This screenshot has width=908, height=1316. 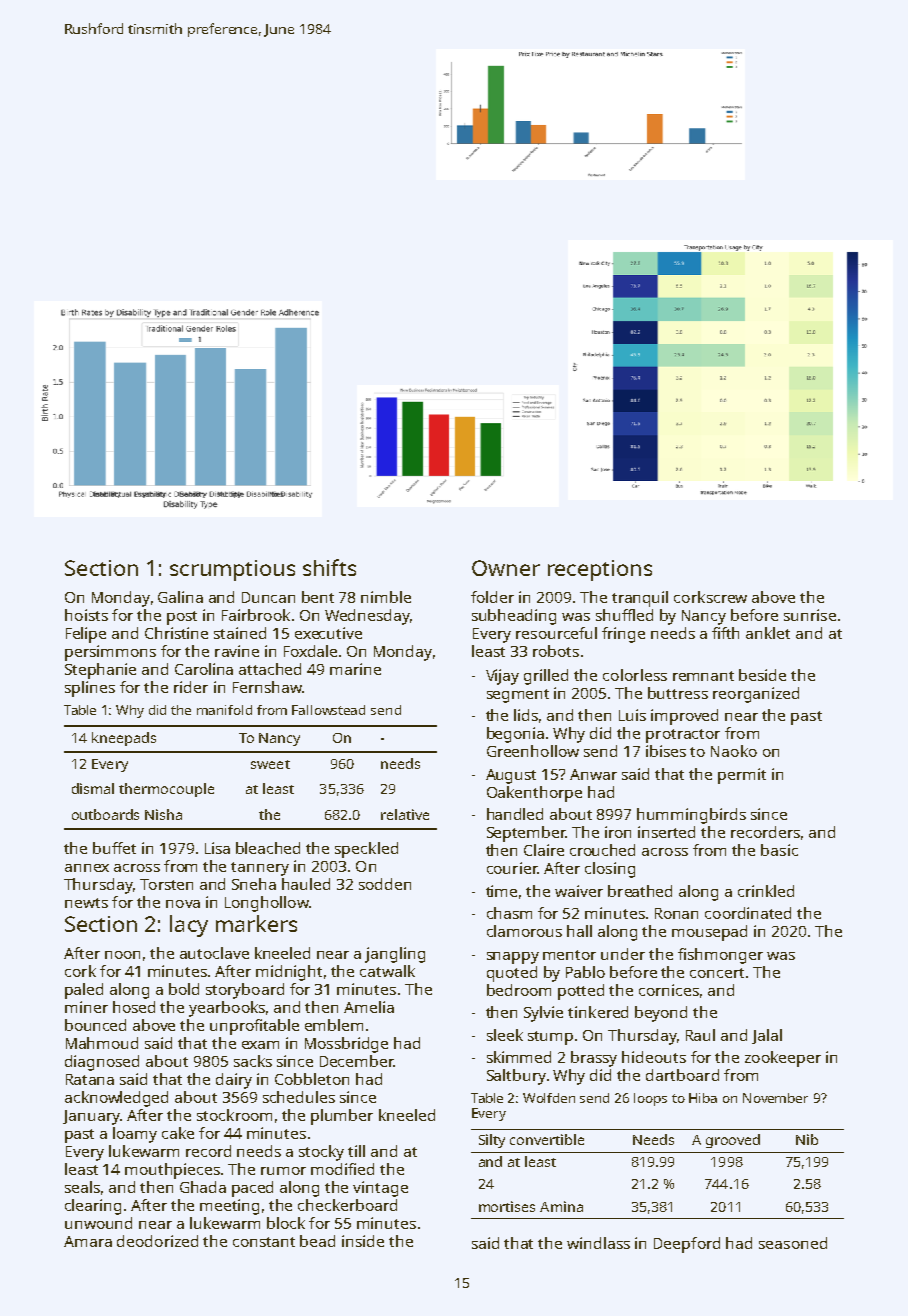 I want to click on Mahmoud, so click(x=102, y=1043).
